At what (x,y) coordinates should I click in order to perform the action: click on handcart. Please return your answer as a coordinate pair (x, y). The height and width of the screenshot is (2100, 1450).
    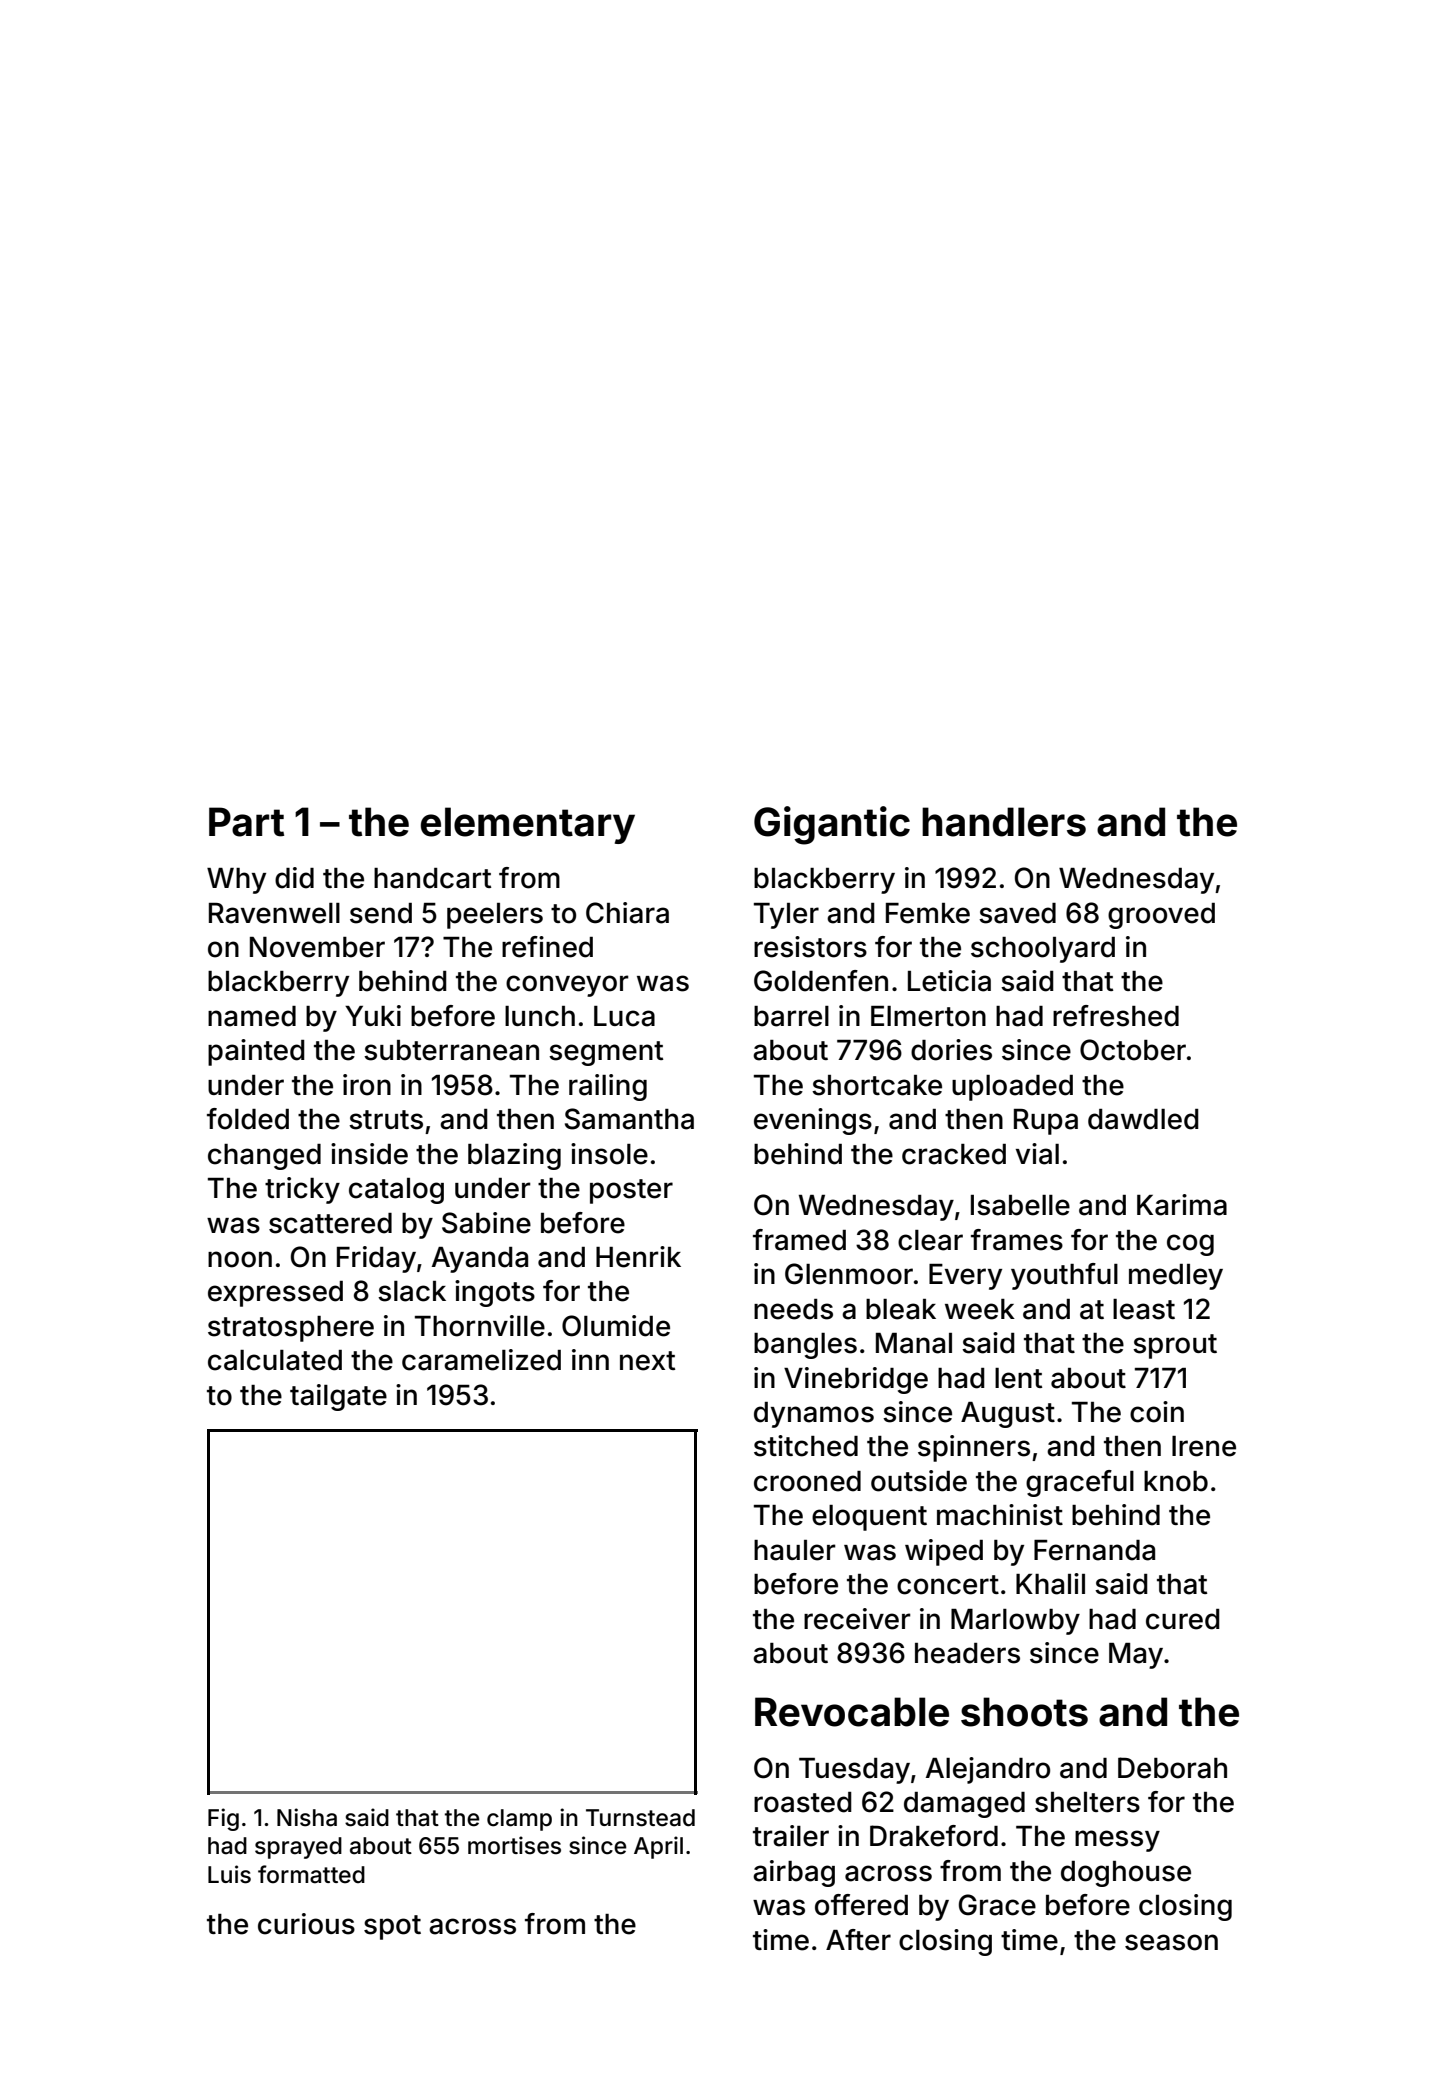
    Looking at the image, I should click on (432, 878).
